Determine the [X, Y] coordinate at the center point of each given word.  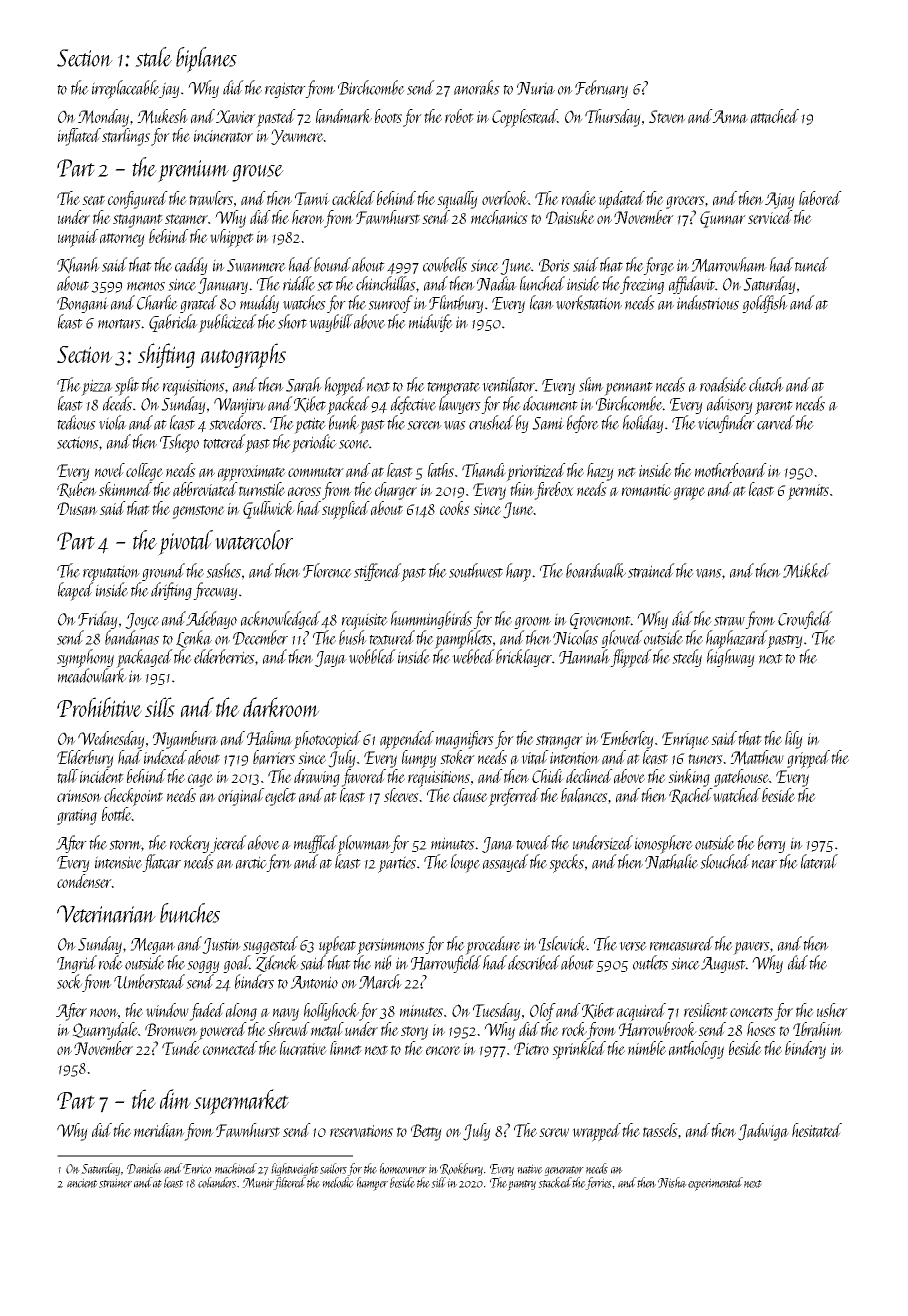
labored [820, 198]
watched [737, 795]
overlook [505, 198]
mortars [119, 324]
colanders [217, 1182]
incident [102, 776]
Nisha [672, 1182]
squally [457, 200]
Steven [667, 116]
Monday [103, 118]
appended [407, 740]
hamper [372, 1184]
